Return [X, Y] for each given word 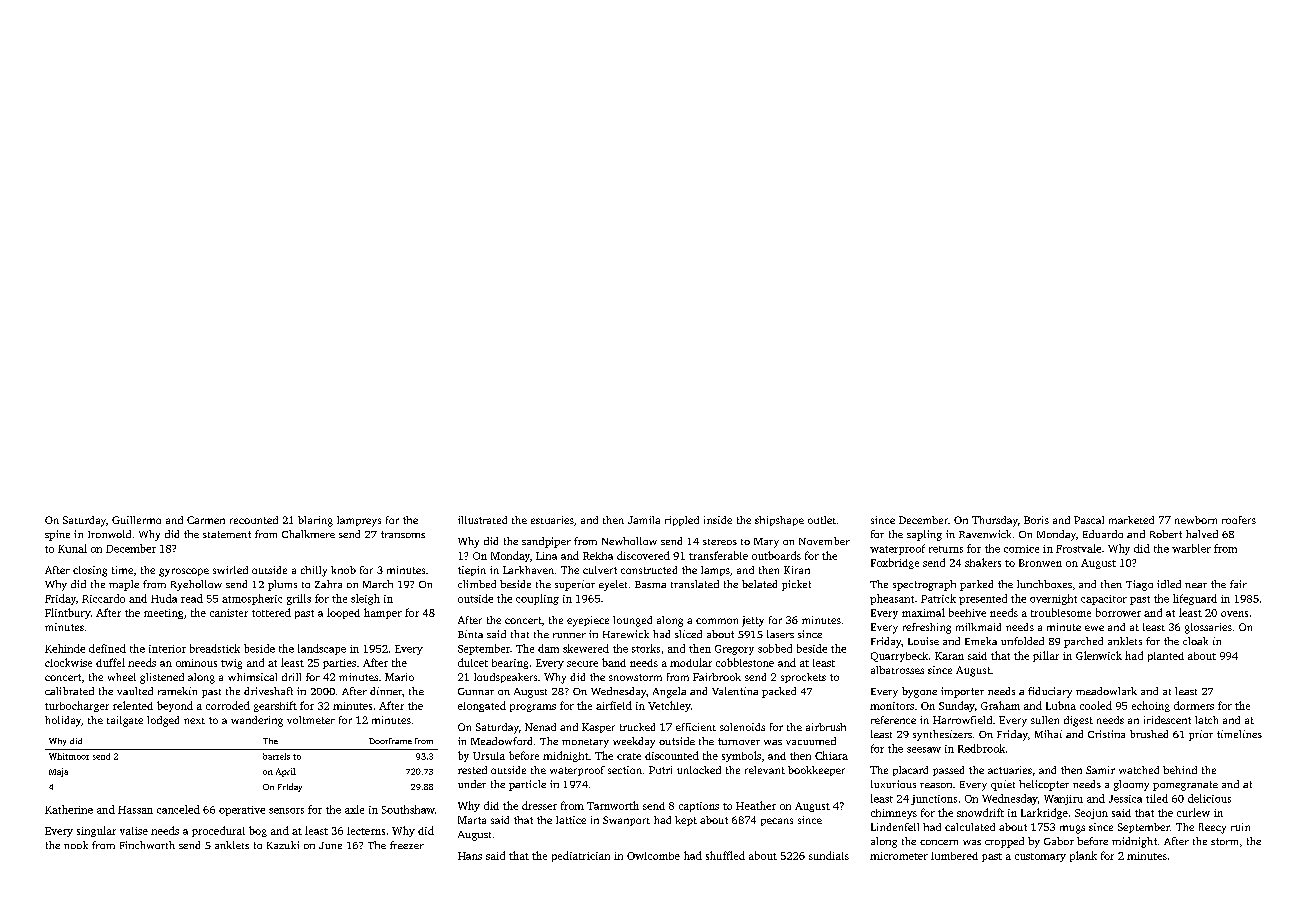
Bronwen [1040, 563]
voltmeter [311, 720]
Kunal [72, 548]
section [625, 770]
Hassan [135, 810]
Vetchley [669, 706]
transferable [718, 555]
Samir [1100, 770]
